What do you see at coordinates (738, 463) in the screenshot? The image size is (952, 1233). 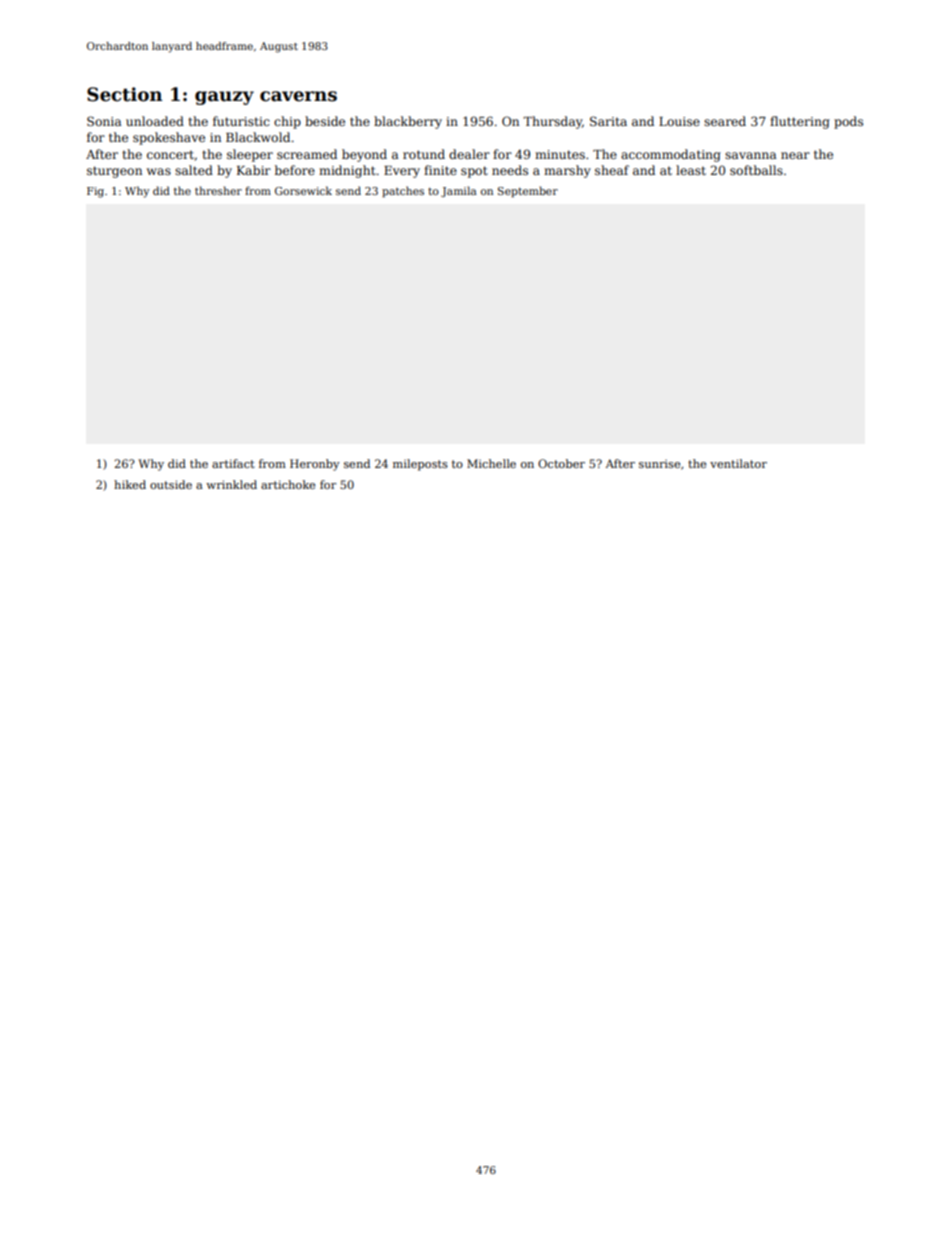 I see `ventilator` at bounding box center [738, 463].
